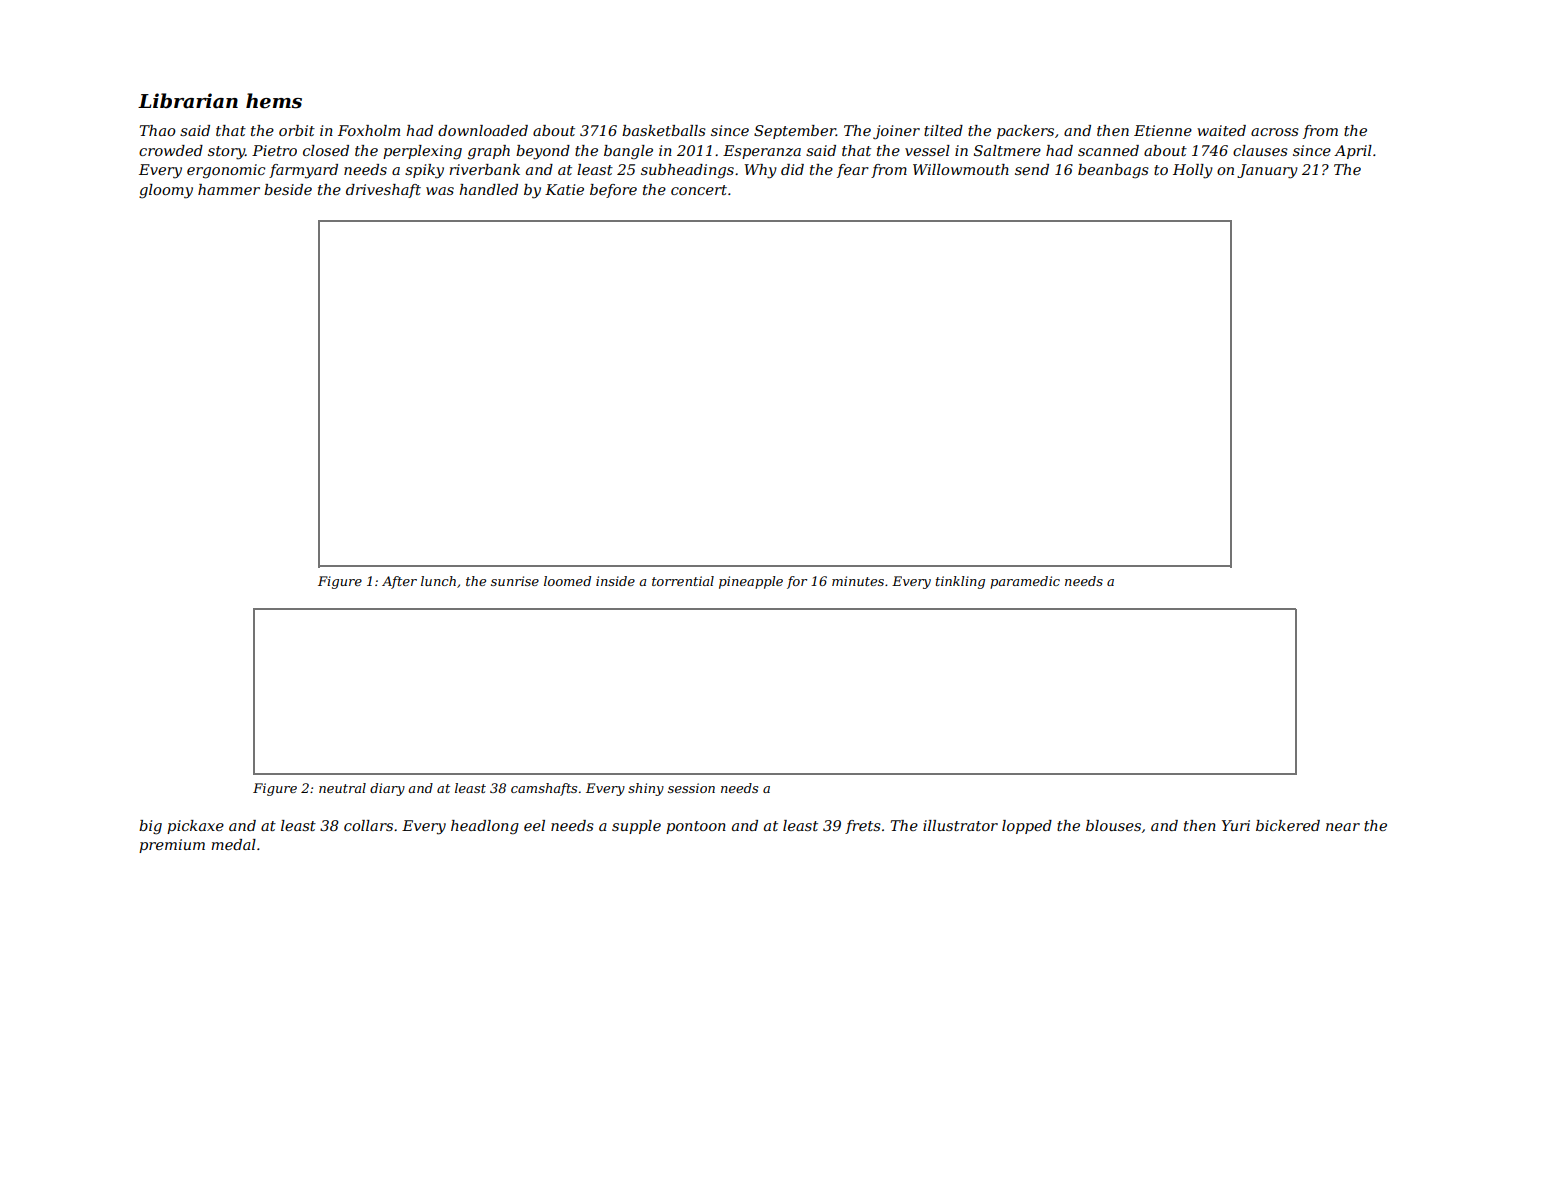  I want to click on headlong, so click(485, 827).
